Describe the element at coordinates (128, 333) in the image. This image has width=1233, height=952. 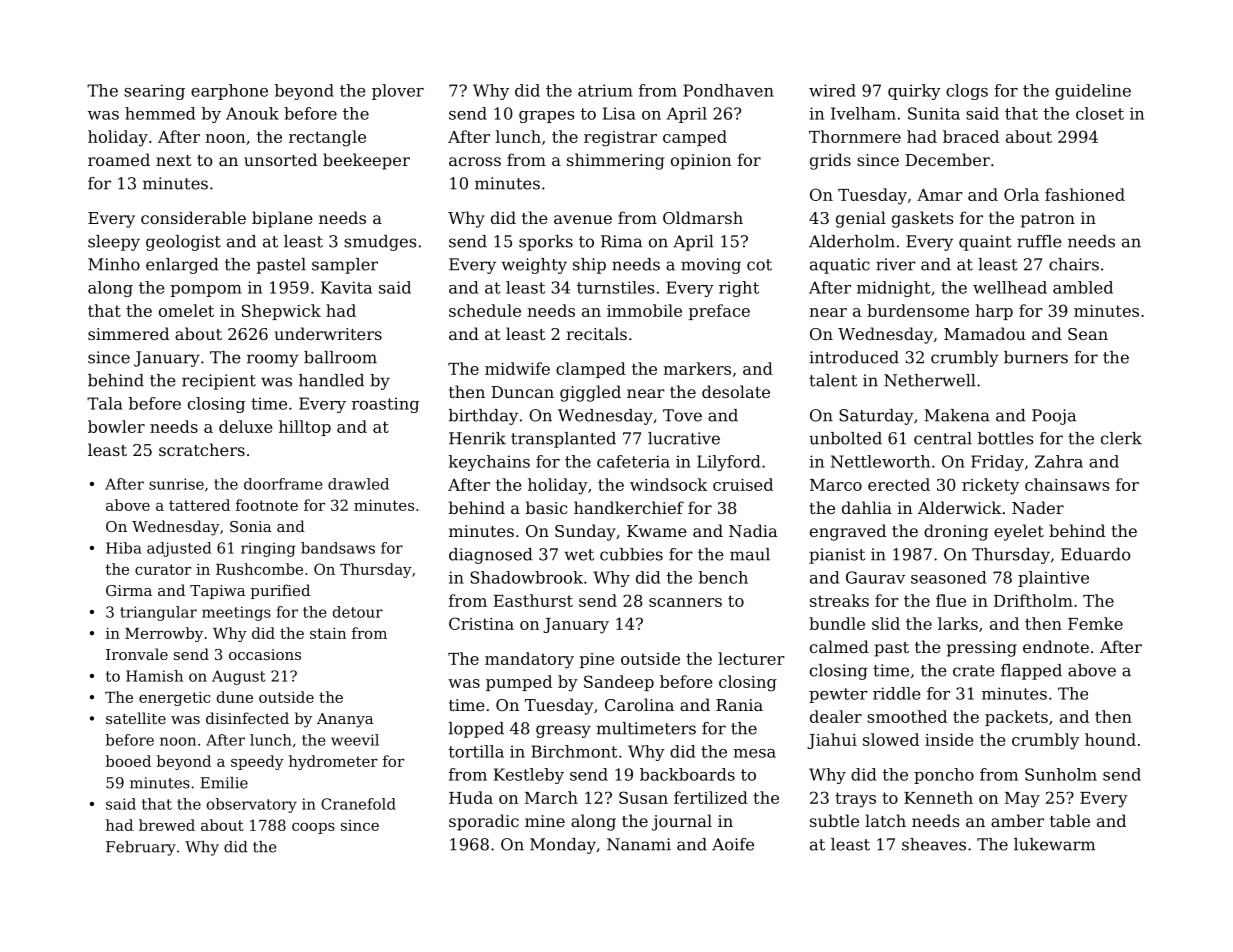
I see `simmered` at that location.
